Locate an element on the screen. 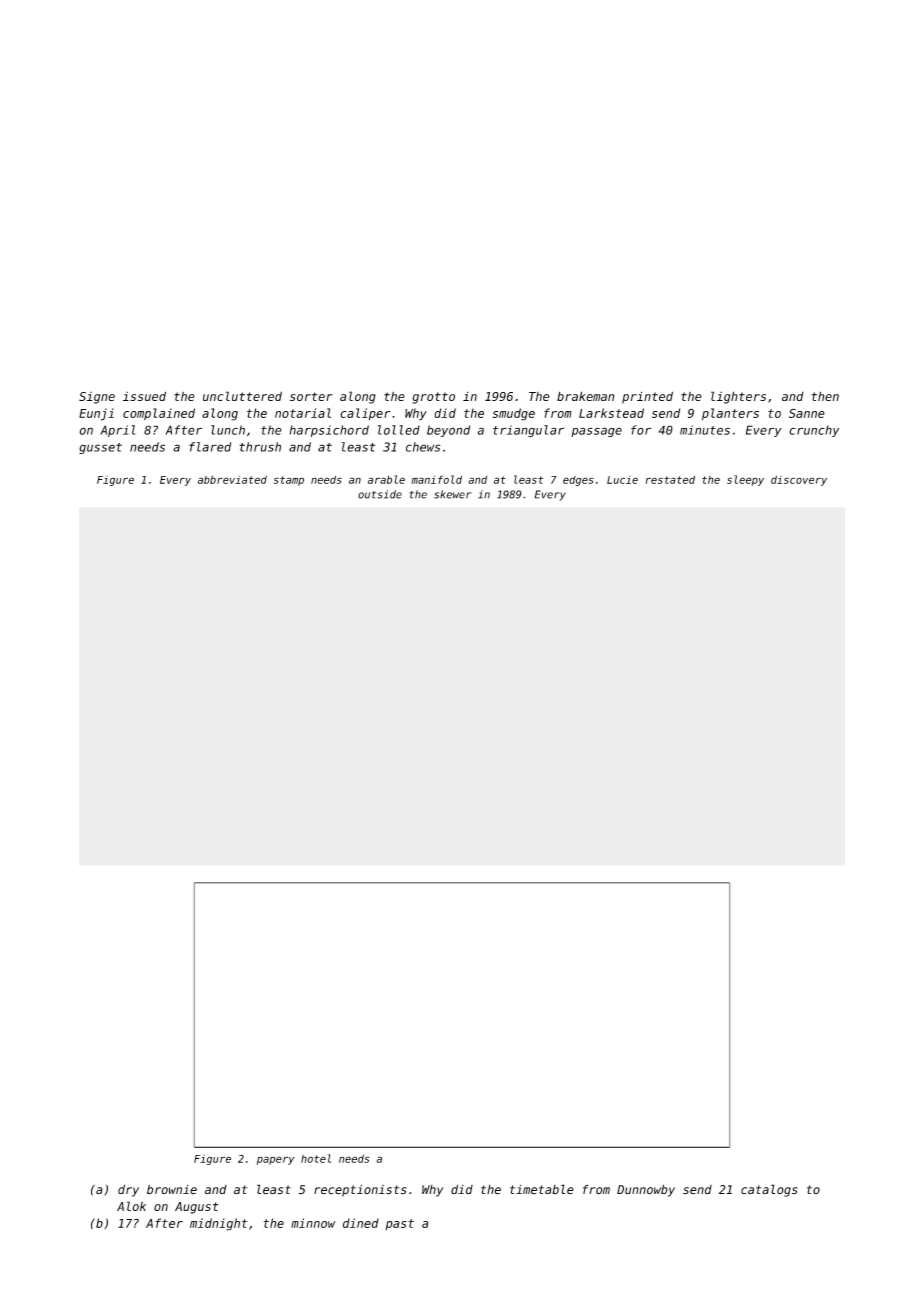 This screenshot has height=1308, width=924. catalogs is located at coordinates (769, 1190).
